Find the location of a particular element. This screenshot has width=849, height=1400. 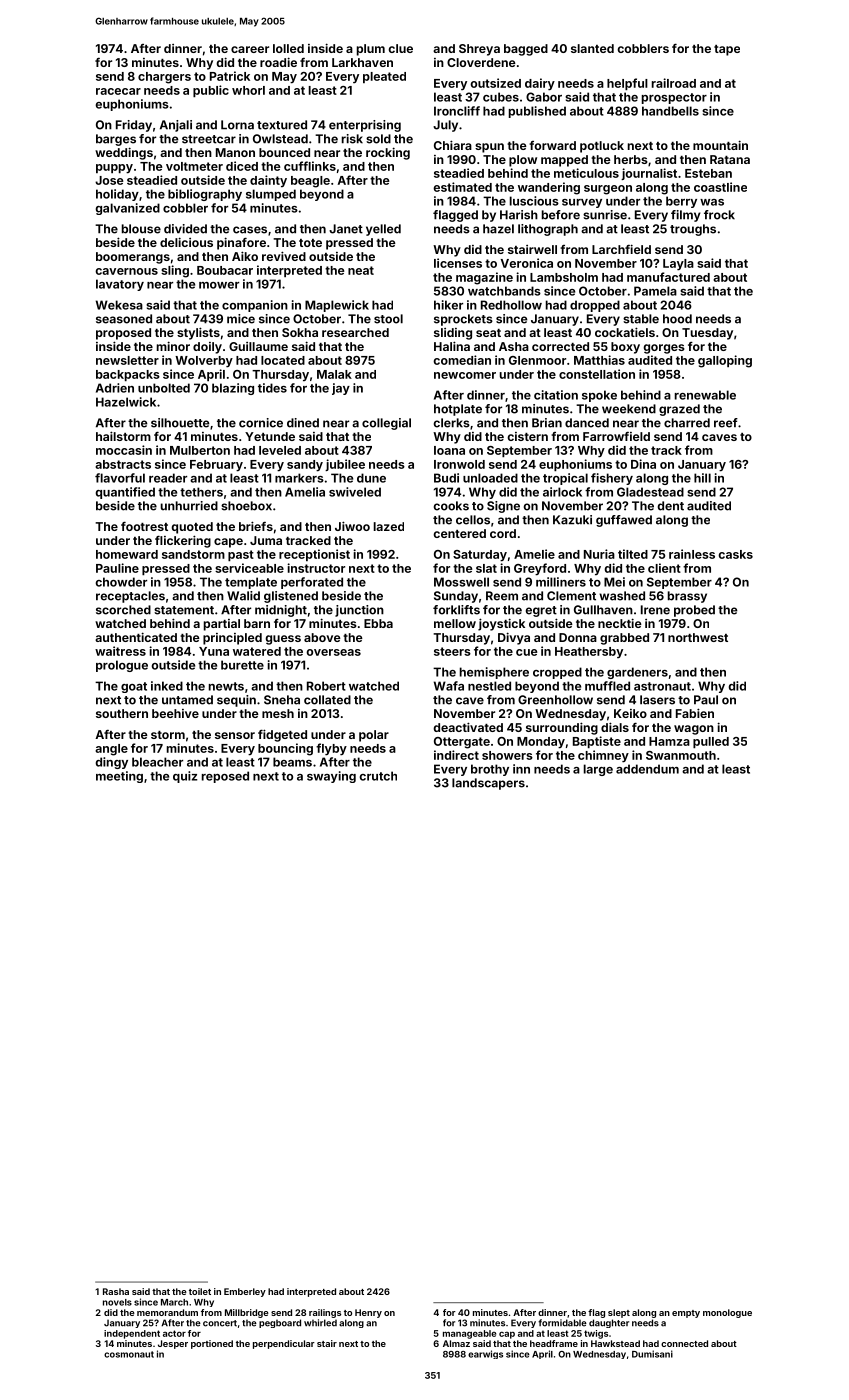

Matthias is located at coordinates (599, 360).
